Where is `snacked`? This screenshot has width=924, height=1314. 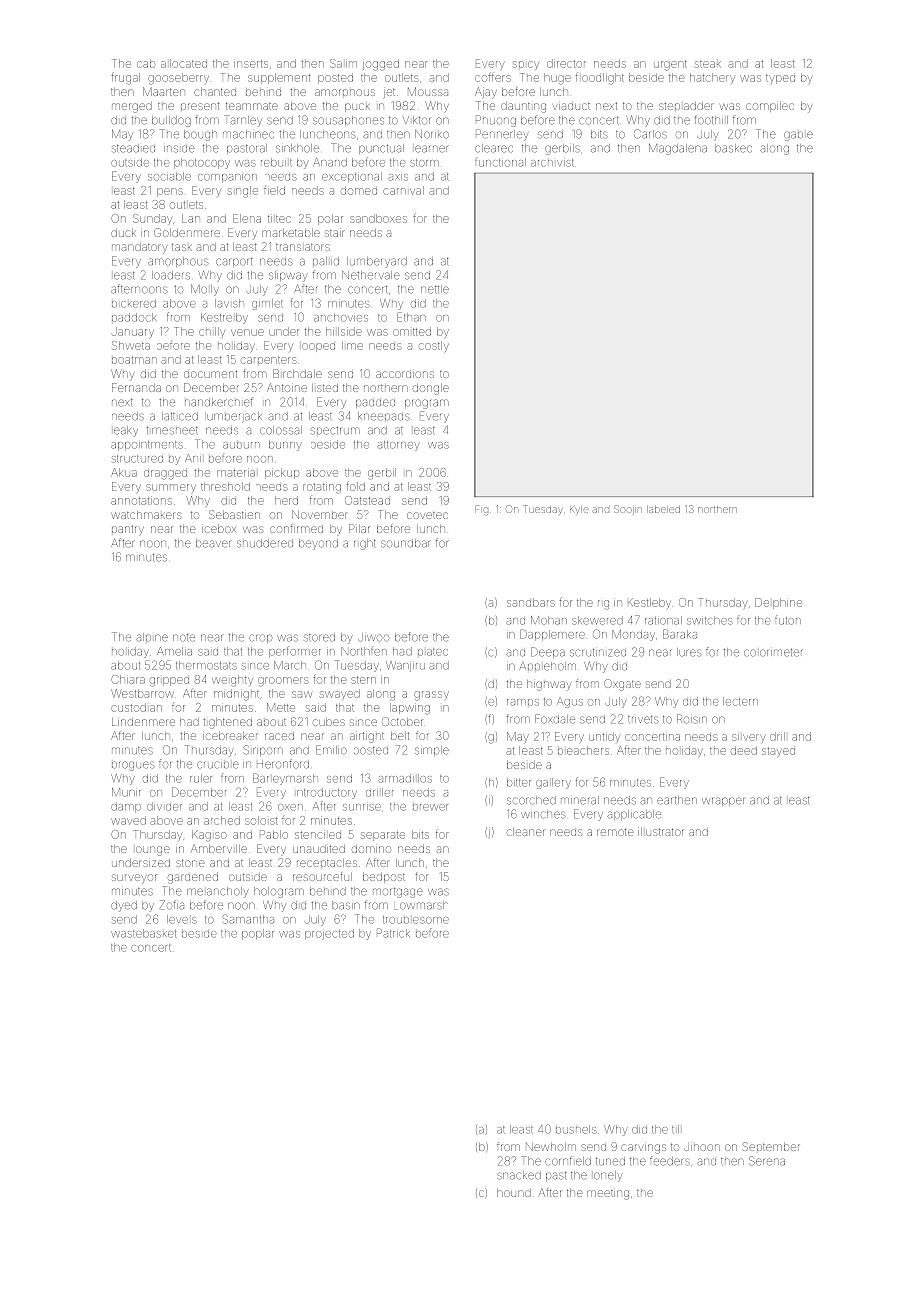
snacked is located at coordinates (519, 1175).
